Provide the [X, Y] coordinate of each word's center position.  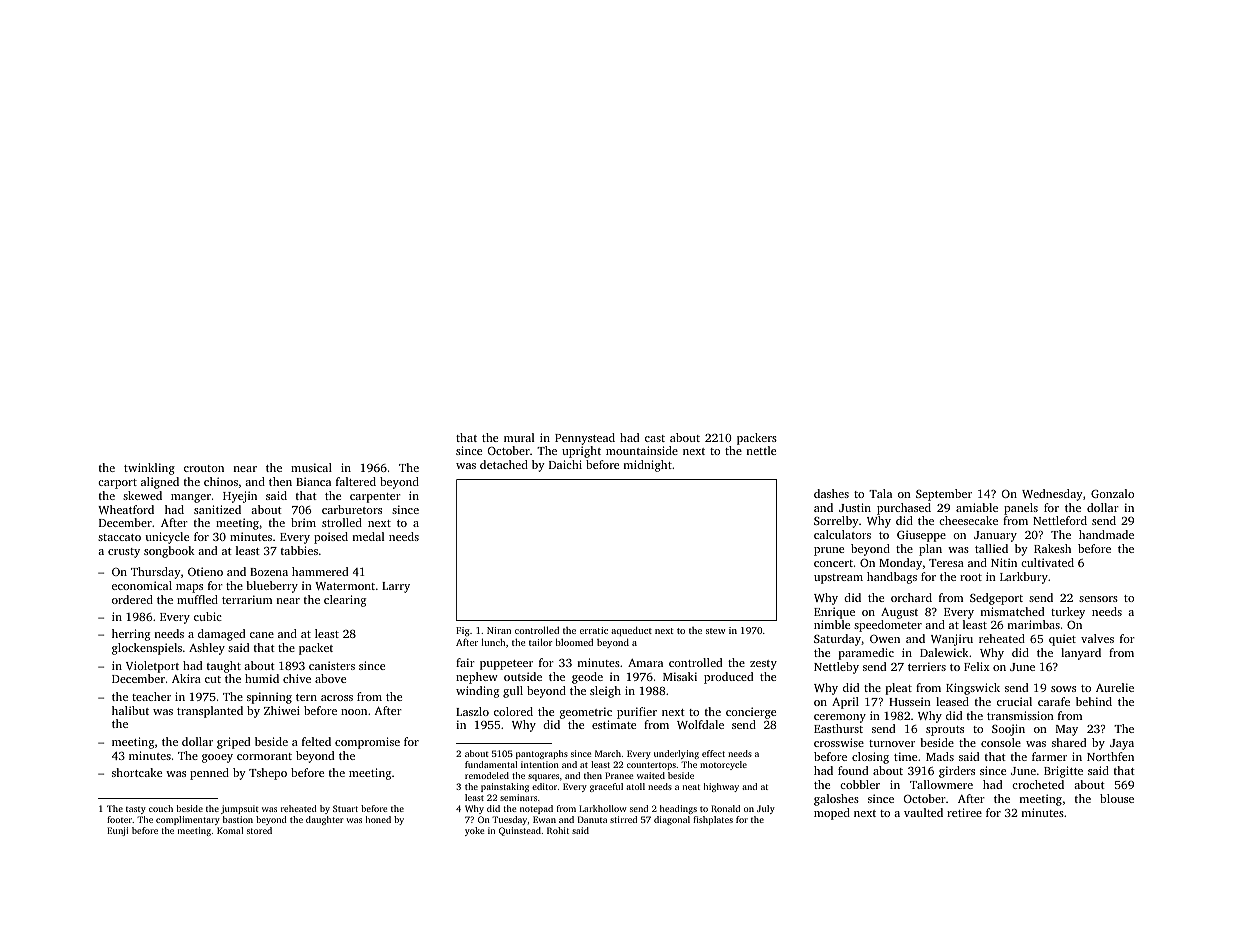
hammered [320, 571]
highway [721, 787]
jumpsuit [240, 809]
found [853, 770]
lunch [493, 642]
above [330, 678]
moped [832, 814]
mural [519, 437]
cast [655, 438]
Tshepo [268, 774]
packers [757, 439]
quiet [1062, 640]
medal [368, 536]
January [995, 536]
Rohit [558, 830]
